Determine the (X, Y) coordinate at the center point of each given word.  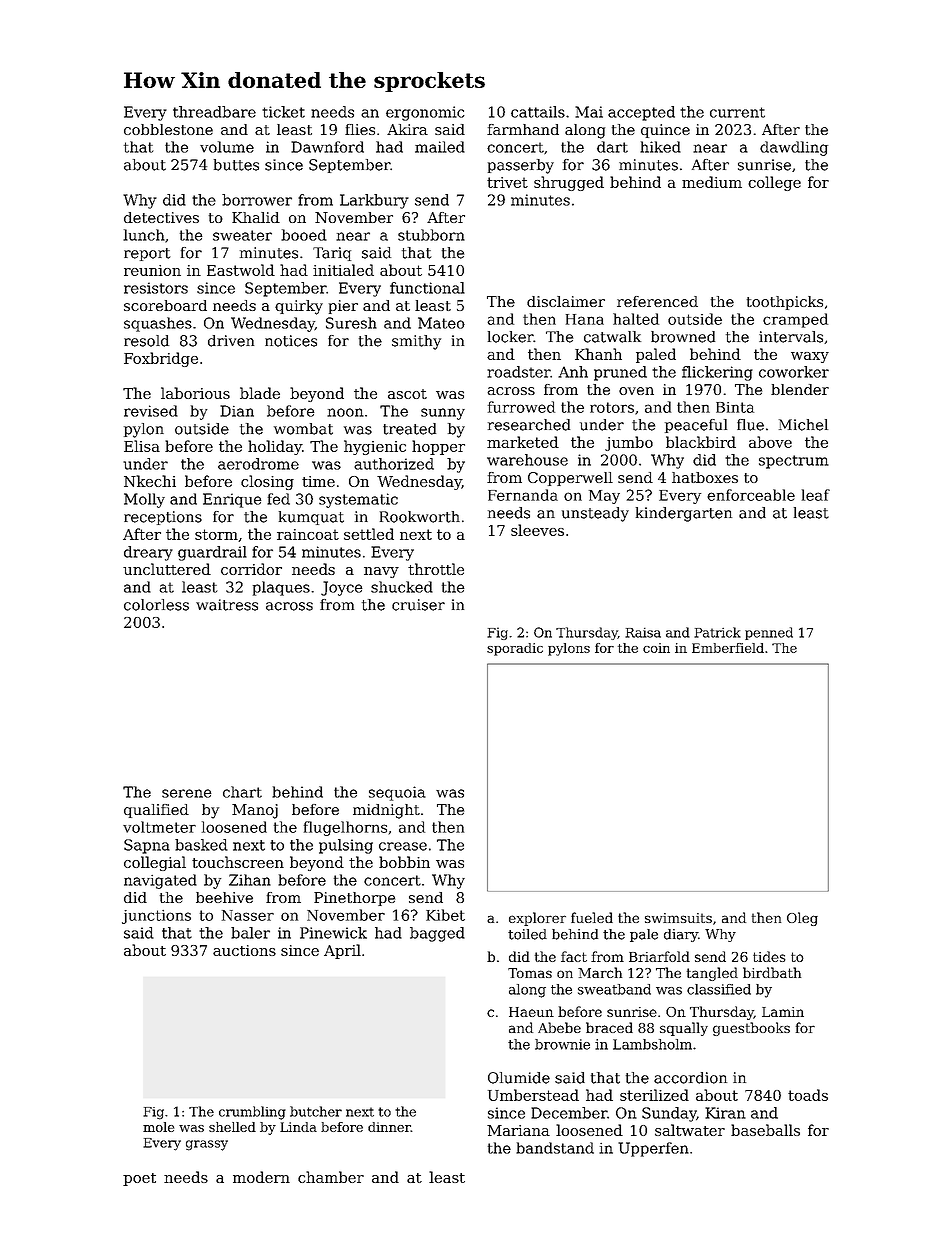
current (737, 112)
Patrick (717, 632)
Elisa (142, 446)
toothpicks (785, 303)
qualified (156, 811)
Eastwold (241, 270)
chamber (331, 1177)
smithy (416, 342)
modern (261, 1177)
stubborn (431, 235)
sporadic (515, 649)
